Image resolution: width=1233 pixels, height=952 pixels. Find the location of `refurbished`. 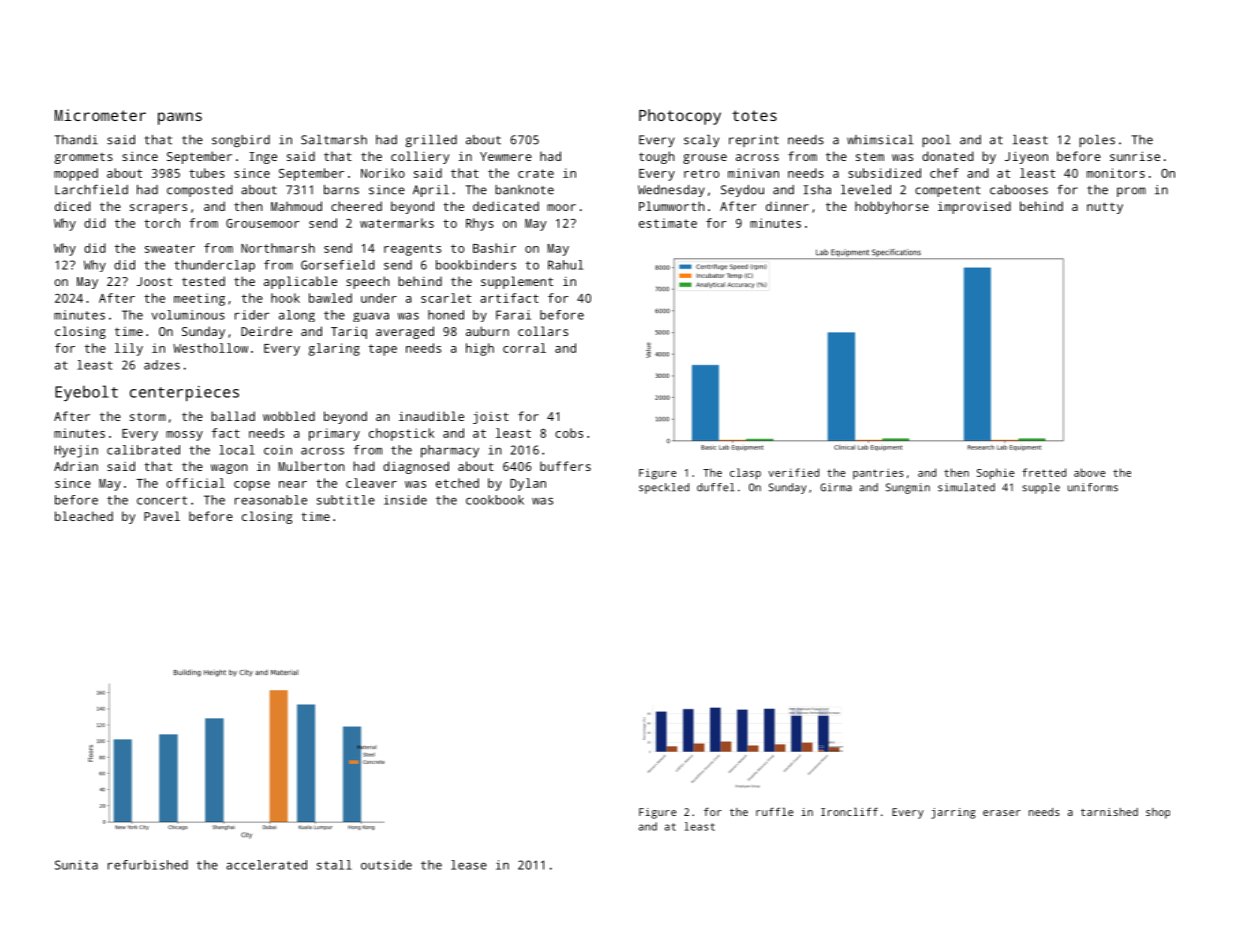

refurbished is located at coordinates (148, 865).
